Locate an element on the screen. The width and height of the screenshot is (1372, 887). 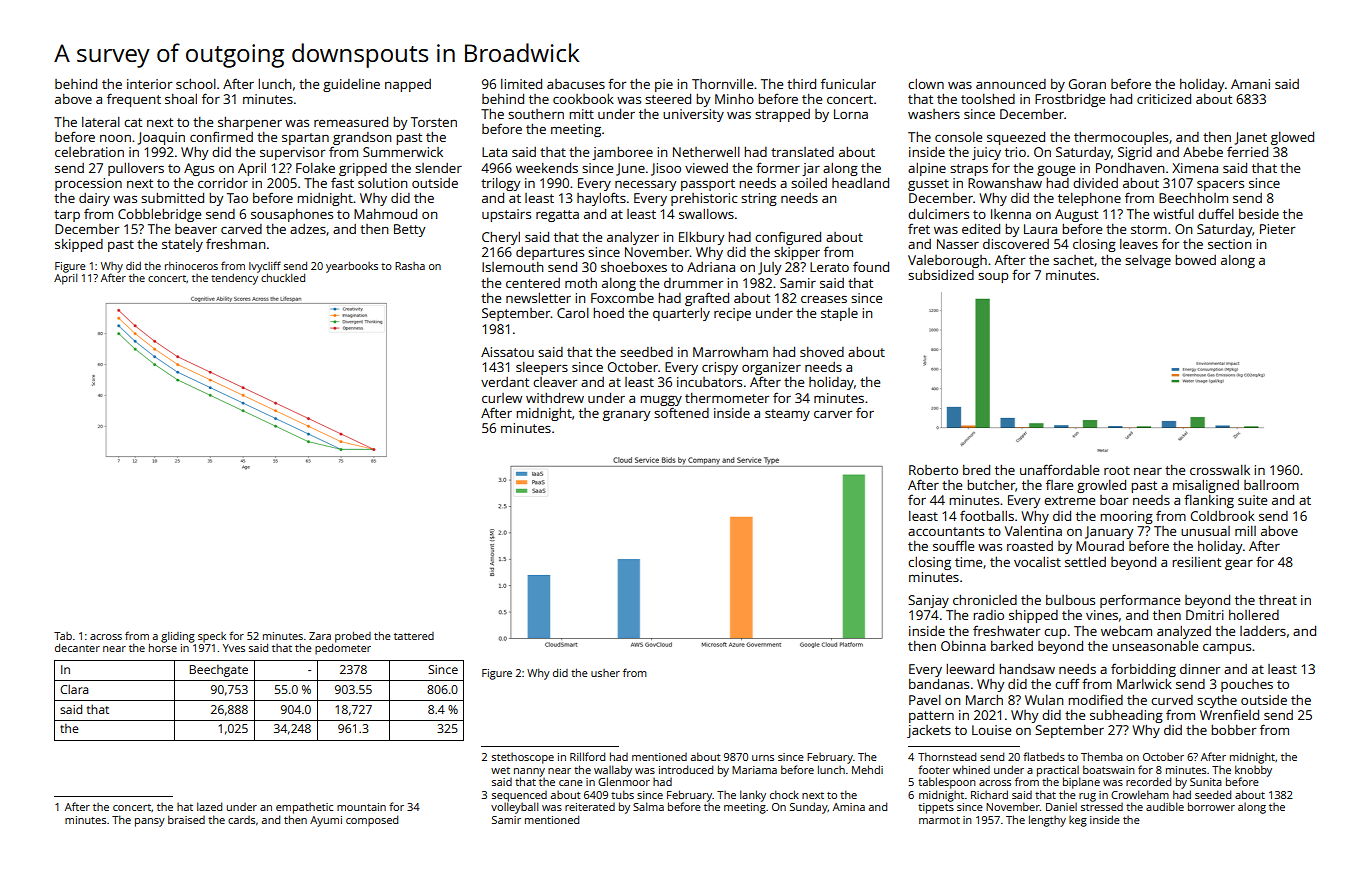
translated is located at coordinates (802, 152).
